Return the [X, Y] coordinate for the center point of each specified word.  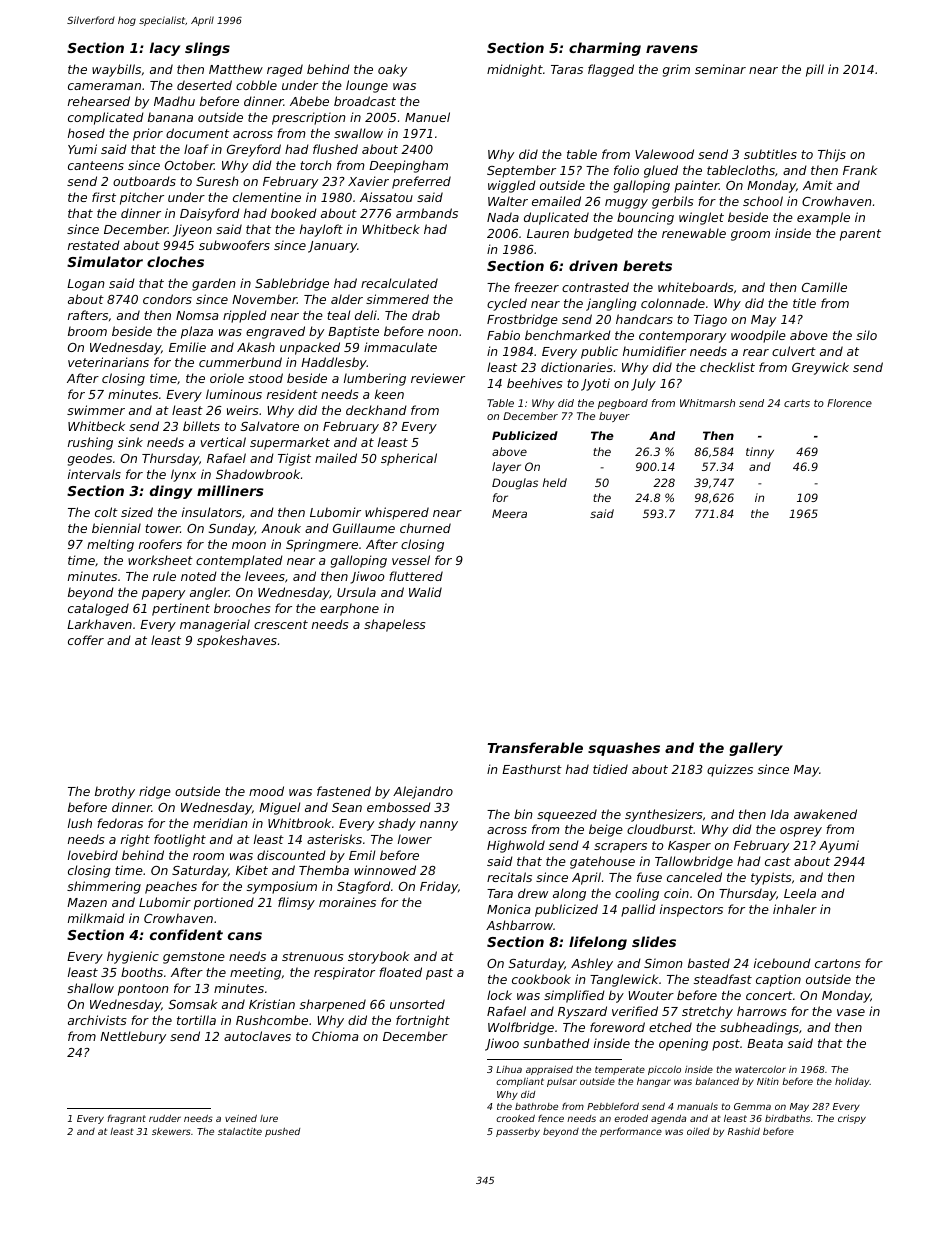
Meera [509, 513]
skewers [171, 1131]
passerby [518, 1132]
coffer [86, 640]
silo [866, 335]
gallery [756, 749]
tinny [760, 453]
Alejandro [423, 792]
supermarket [290, 443]
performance [631, 1132]
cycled [507, 304]
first [104, 197]
